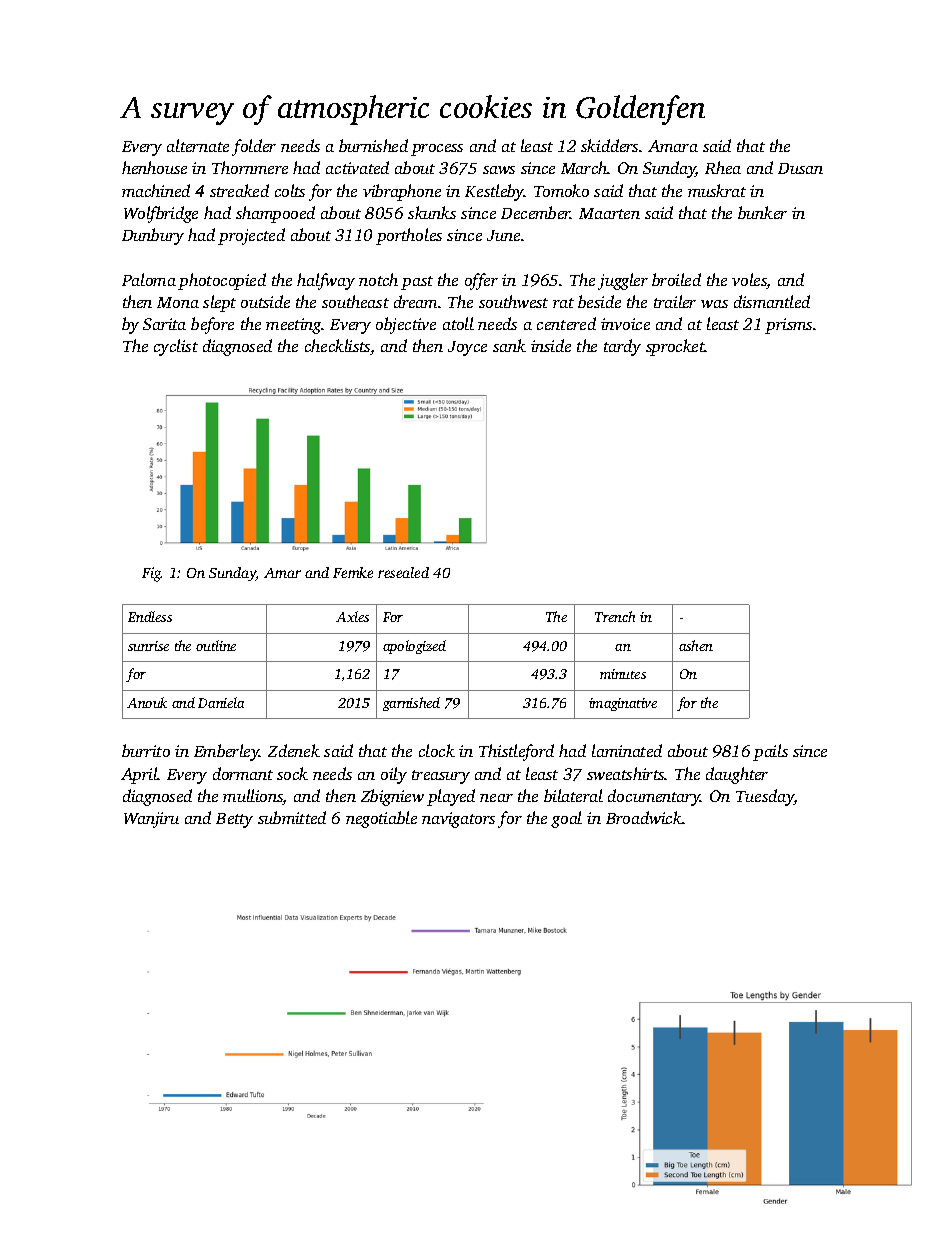 The width and height of the screenshot is (952, 1233). Describe the element at coordinates (737, 775) in the screenshot. I see `daughter` at that location.
